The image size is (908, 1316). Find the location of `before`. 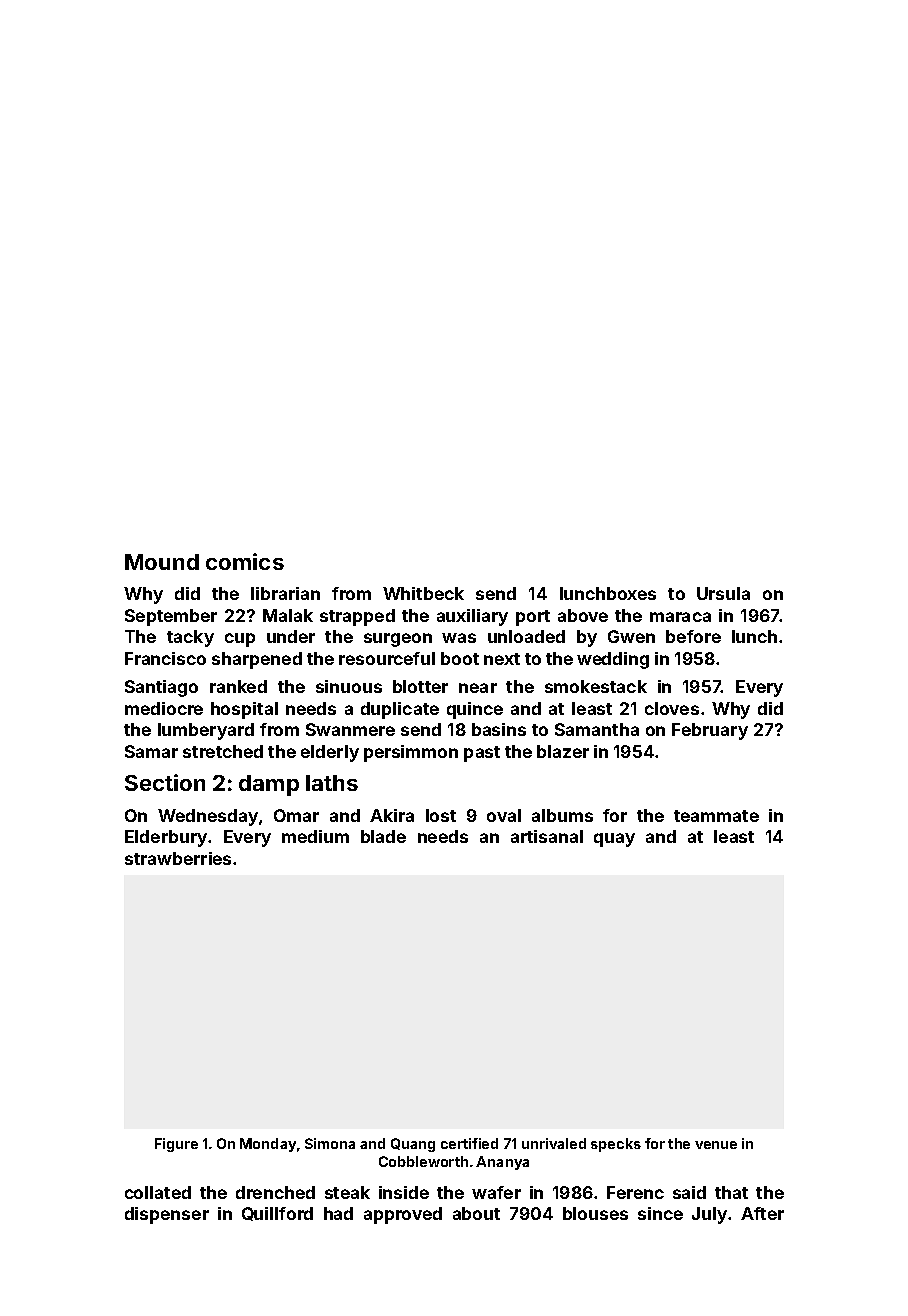

before is located at coordinates (693, 636).
